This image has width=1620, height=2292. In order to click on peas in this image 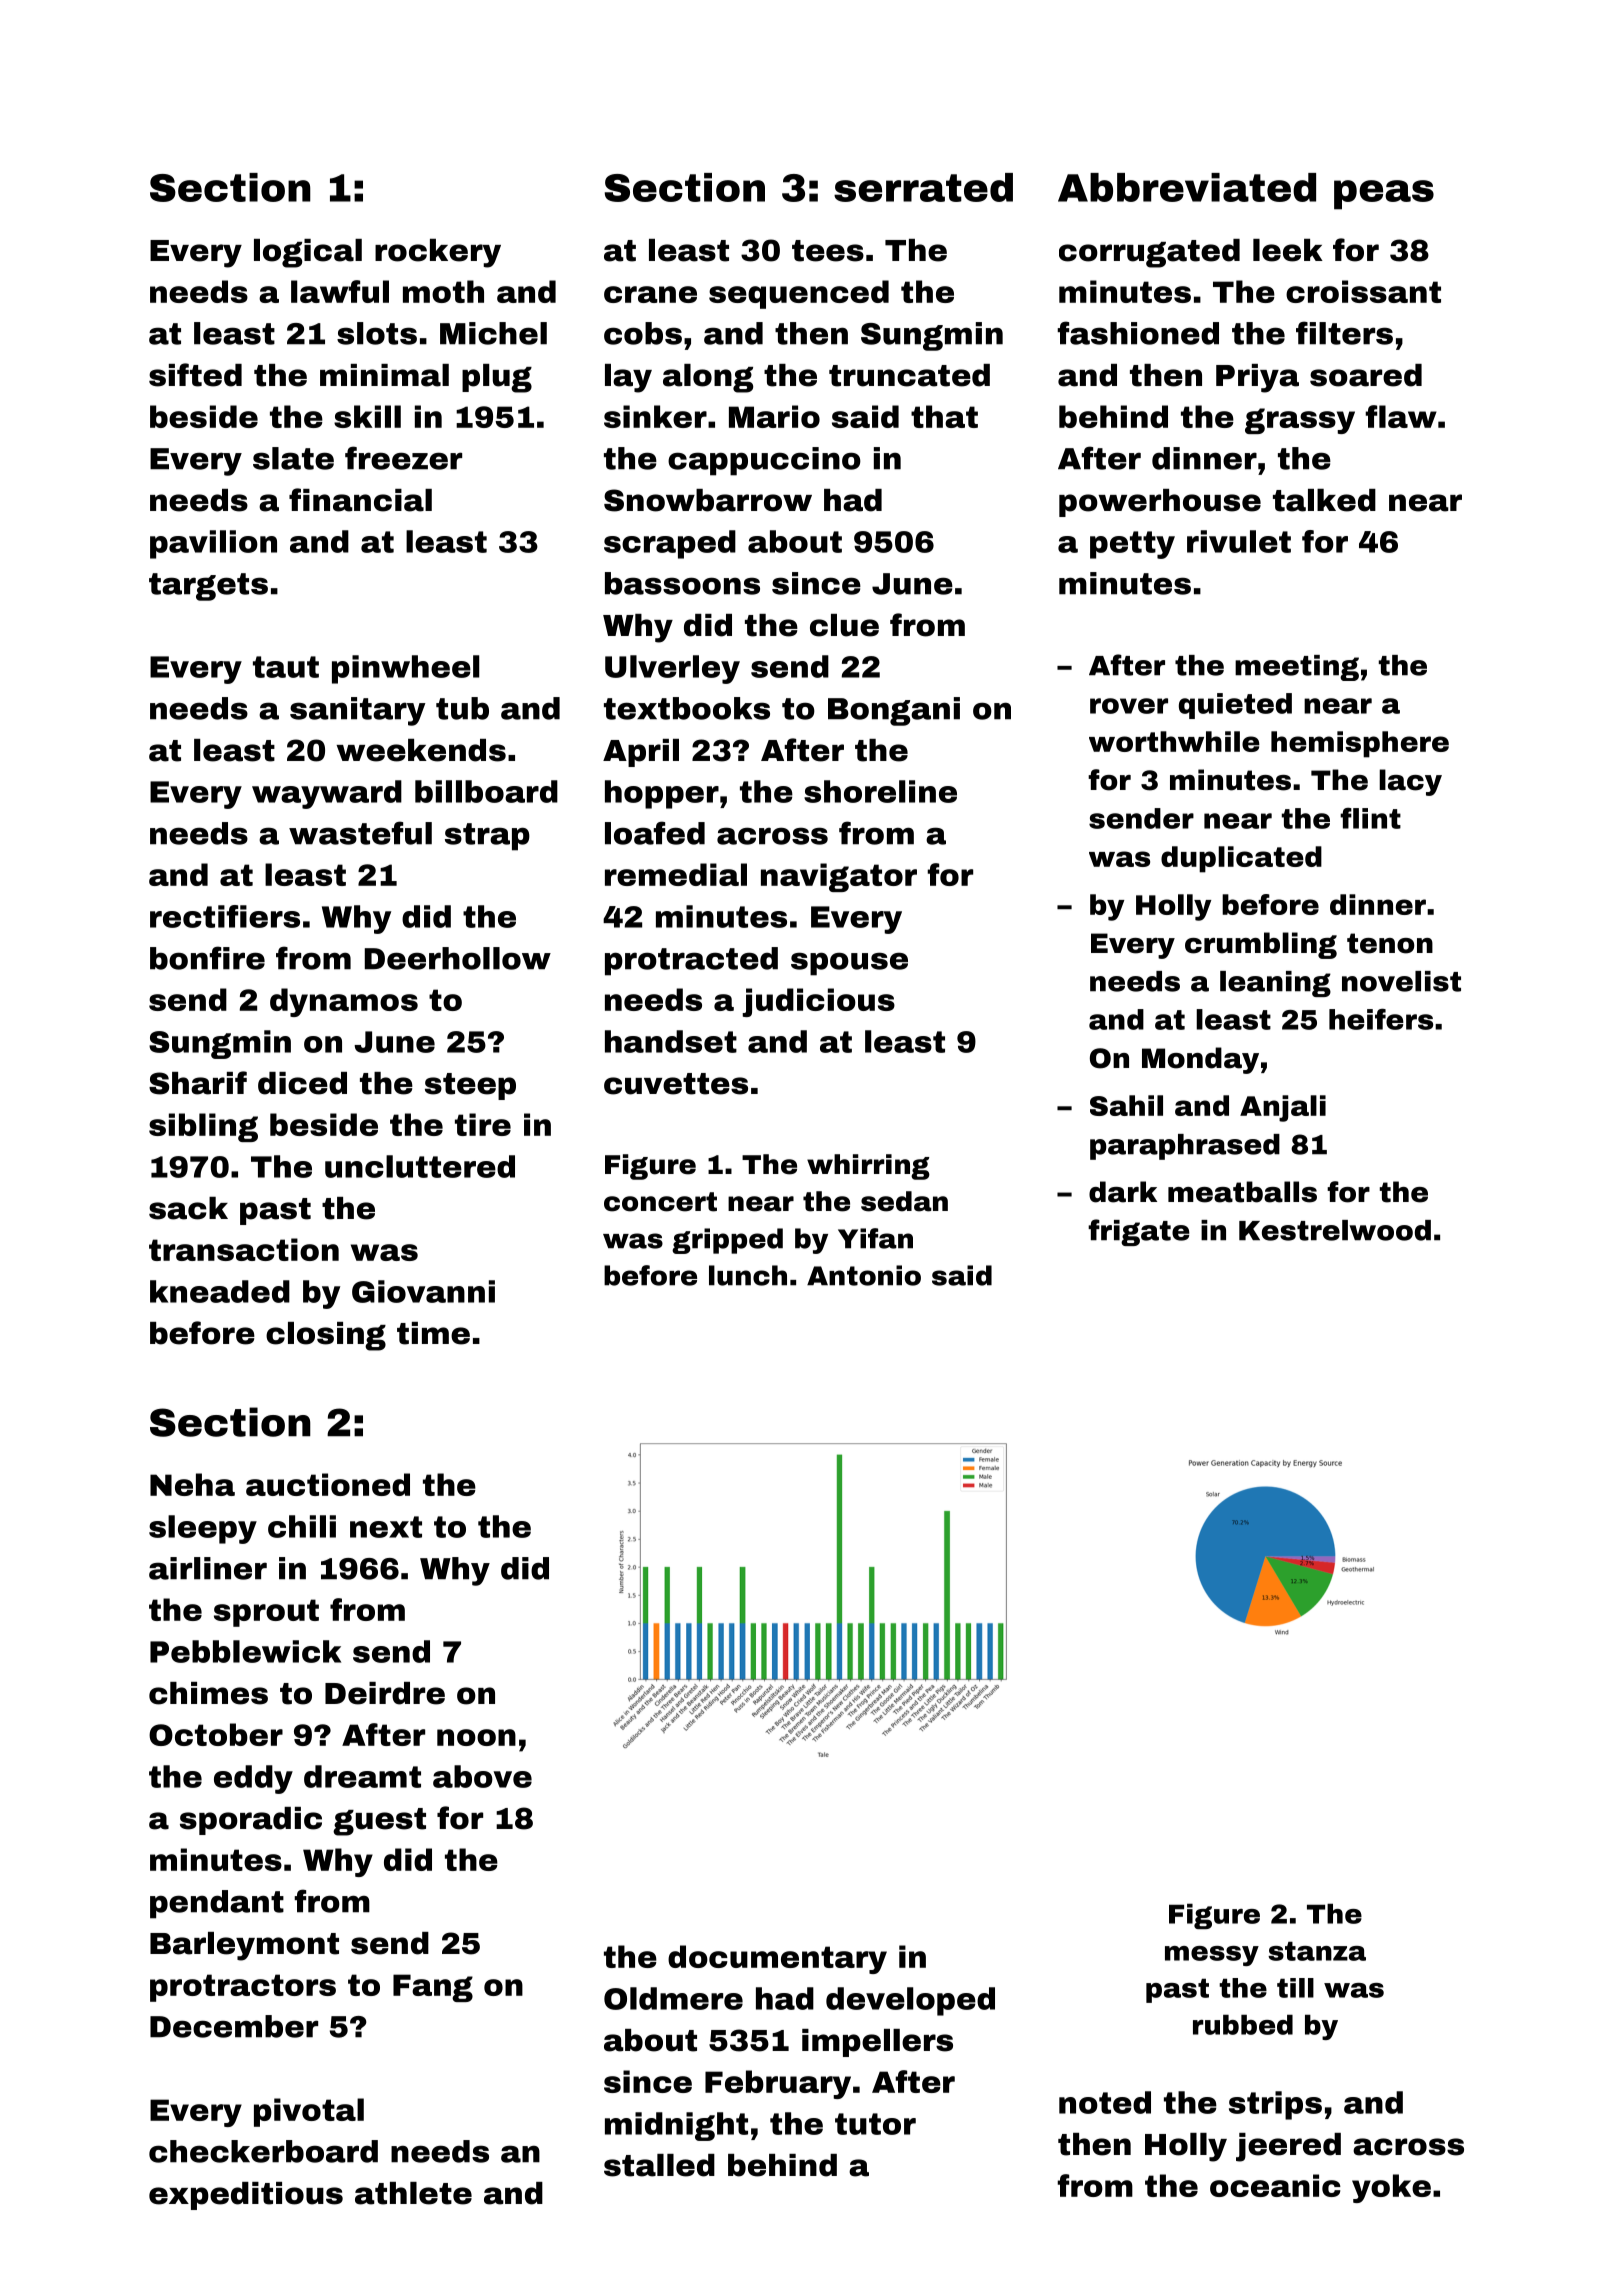, I will do `click(1384, 195)`.
